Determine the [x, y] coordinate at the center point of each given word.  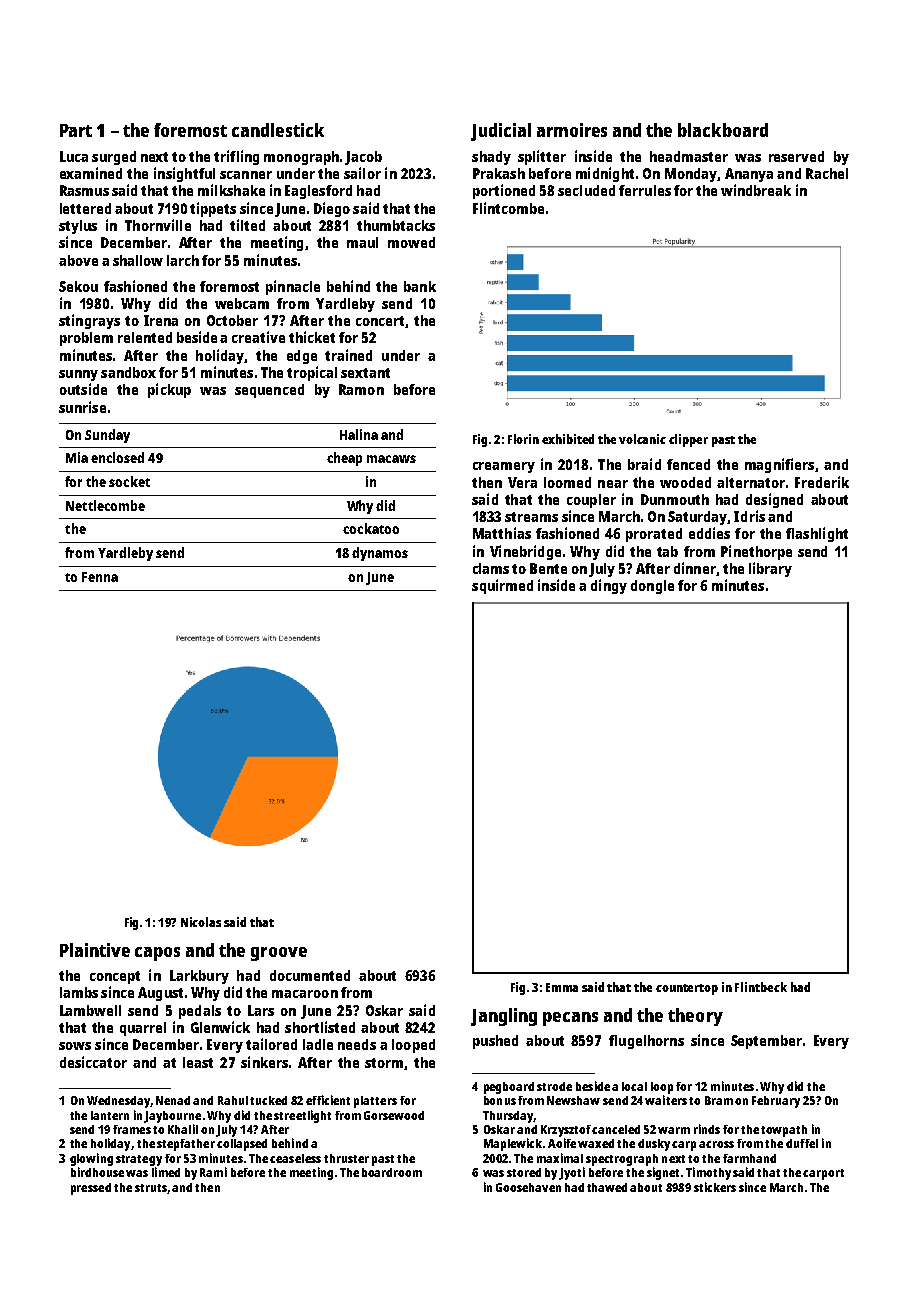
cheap [344, 459]
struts [151, 1188]
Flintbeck [761, 987]
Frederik [822, 482]
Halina [359, 434]
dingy [609, 586]
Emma [562, 987]
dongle [652, 587]
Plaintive [95, 950]
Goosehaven [528, 1187]
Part [76, 130]
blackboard [723, 130]
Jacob [363, 158]
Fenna [100, 577]
